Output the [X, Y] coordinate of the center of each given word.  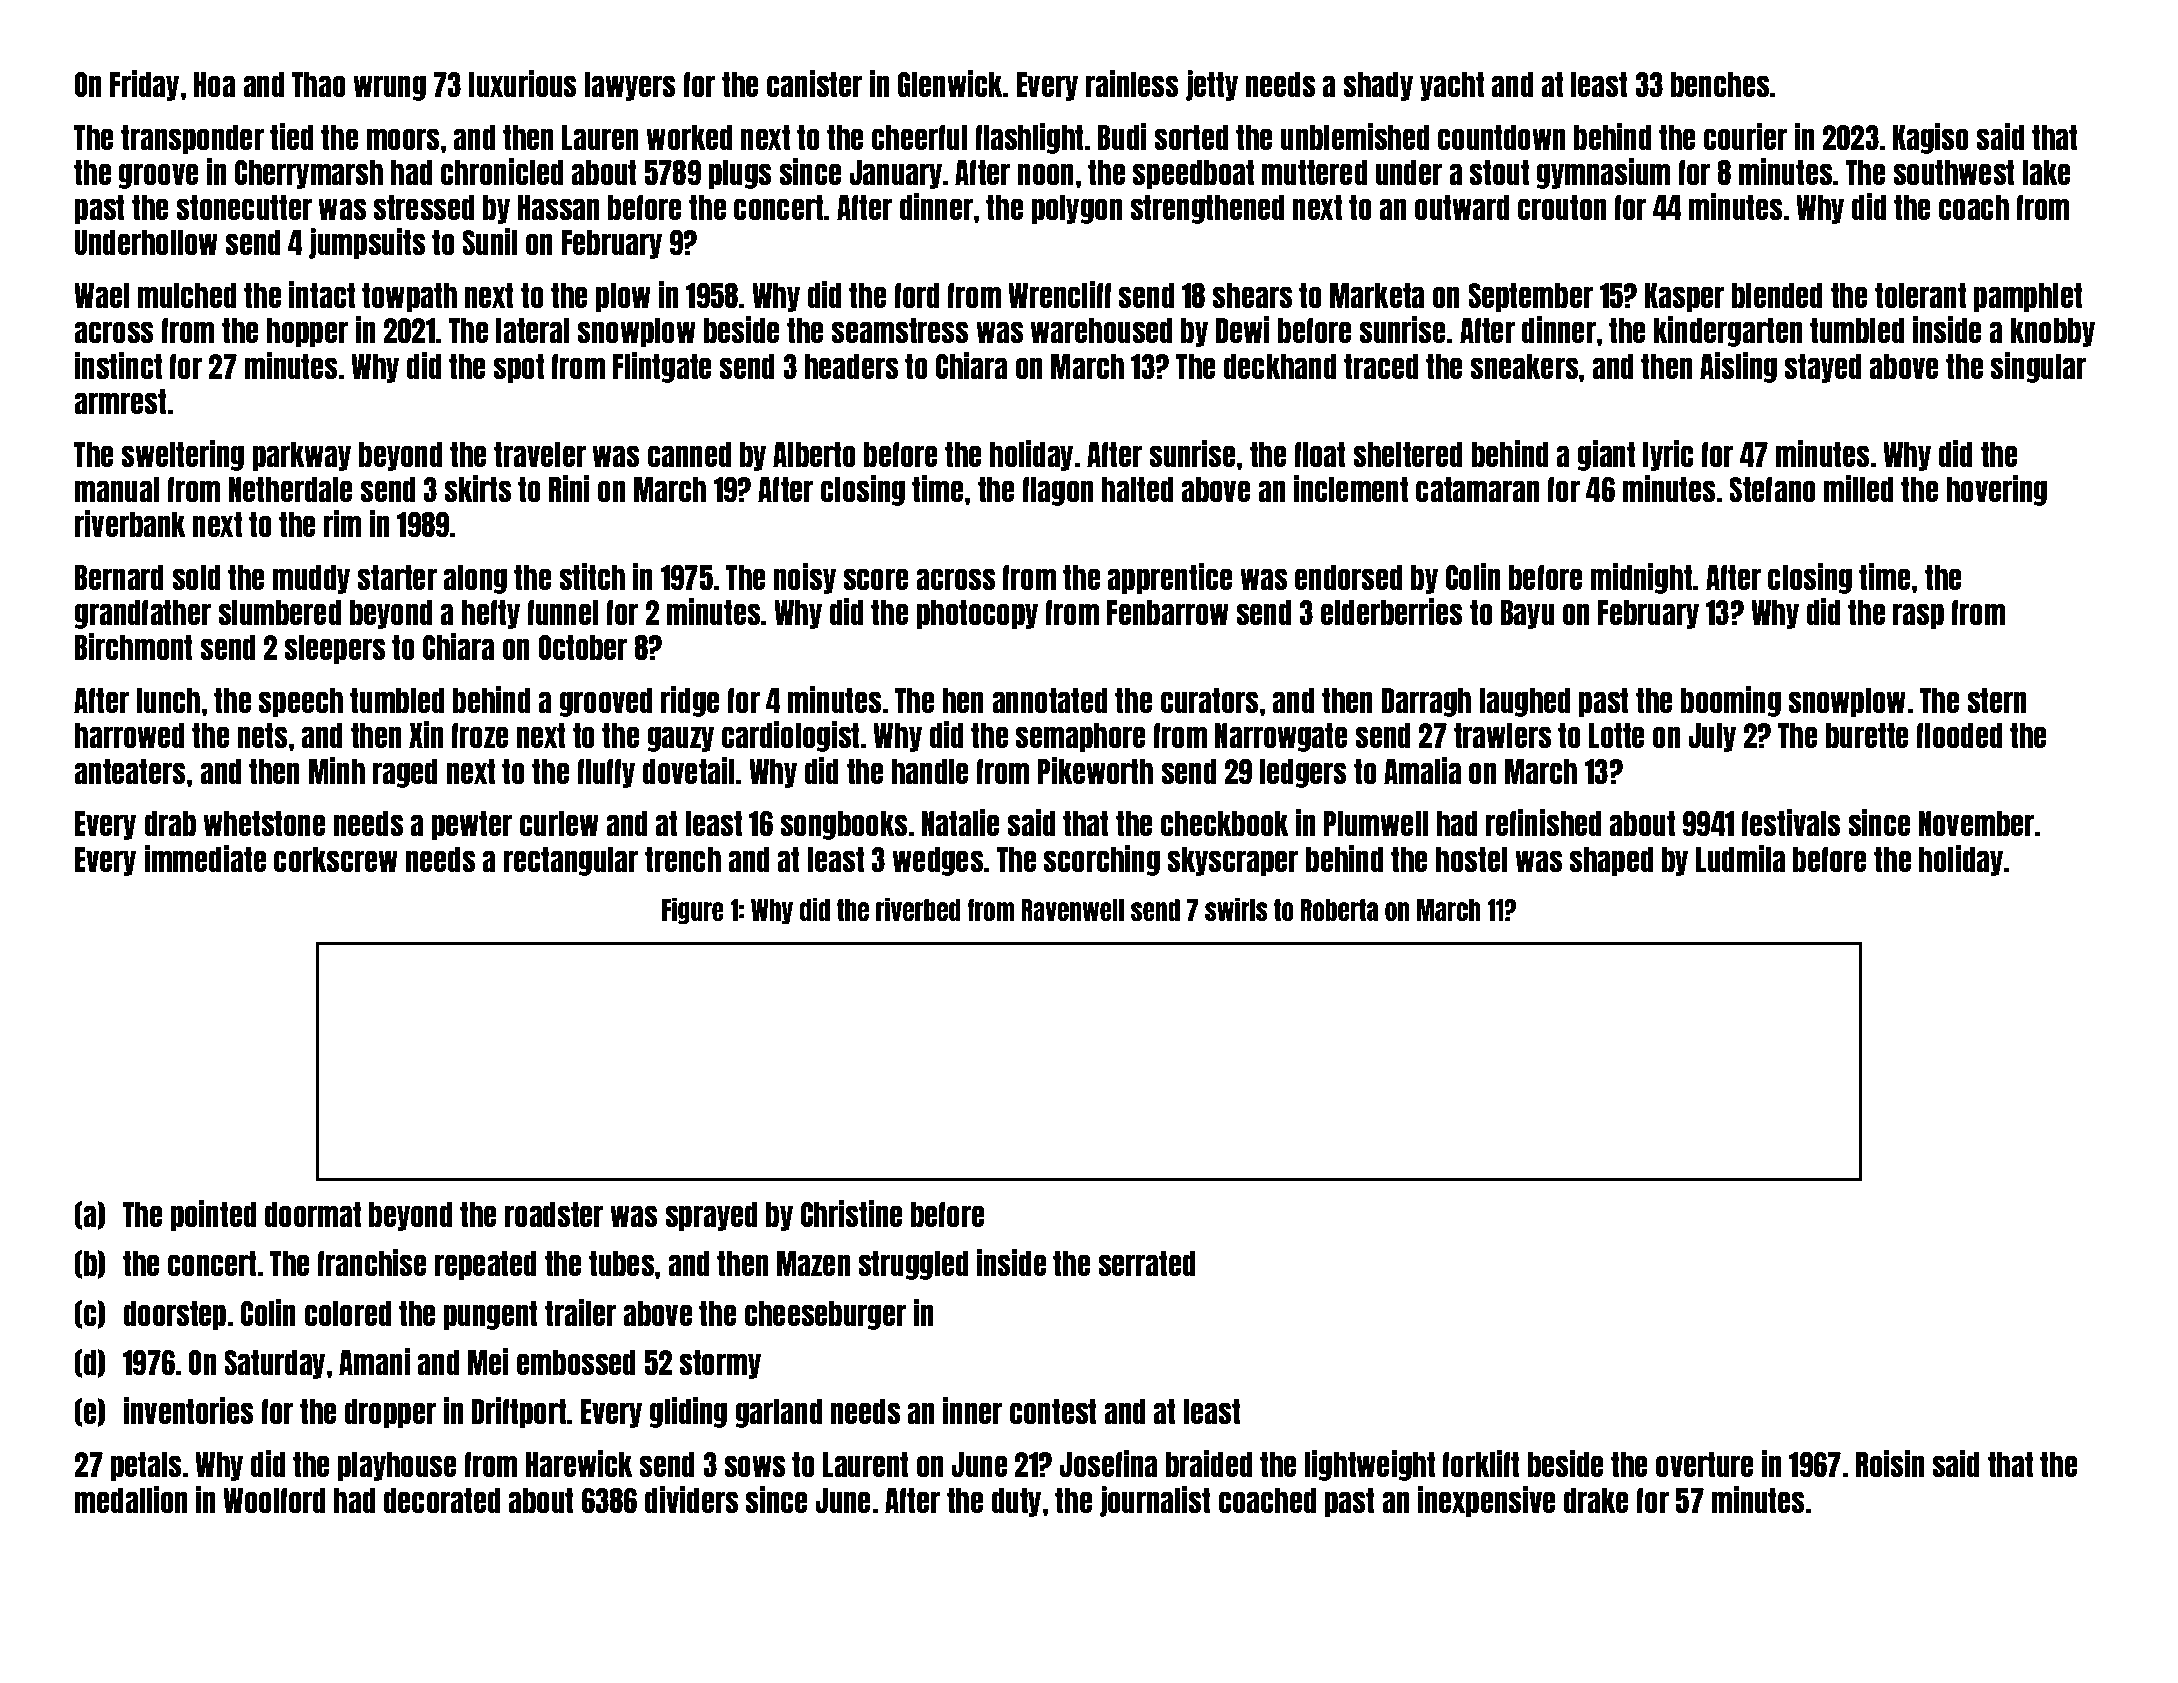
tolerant [1920, 295]
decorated [442, 1500]
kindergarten [1728, 331]
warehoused [1102, 330]
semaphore [1080, 737]
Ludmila [1740, 858]
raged [405, 773]
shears [1252, 295]
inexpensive [1487, 1501]
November [1976, 823]
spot [518, 368]
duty [1016, 1502]
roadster [554, 1214]
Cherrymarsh [309, 174]
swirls [1236, 909]
